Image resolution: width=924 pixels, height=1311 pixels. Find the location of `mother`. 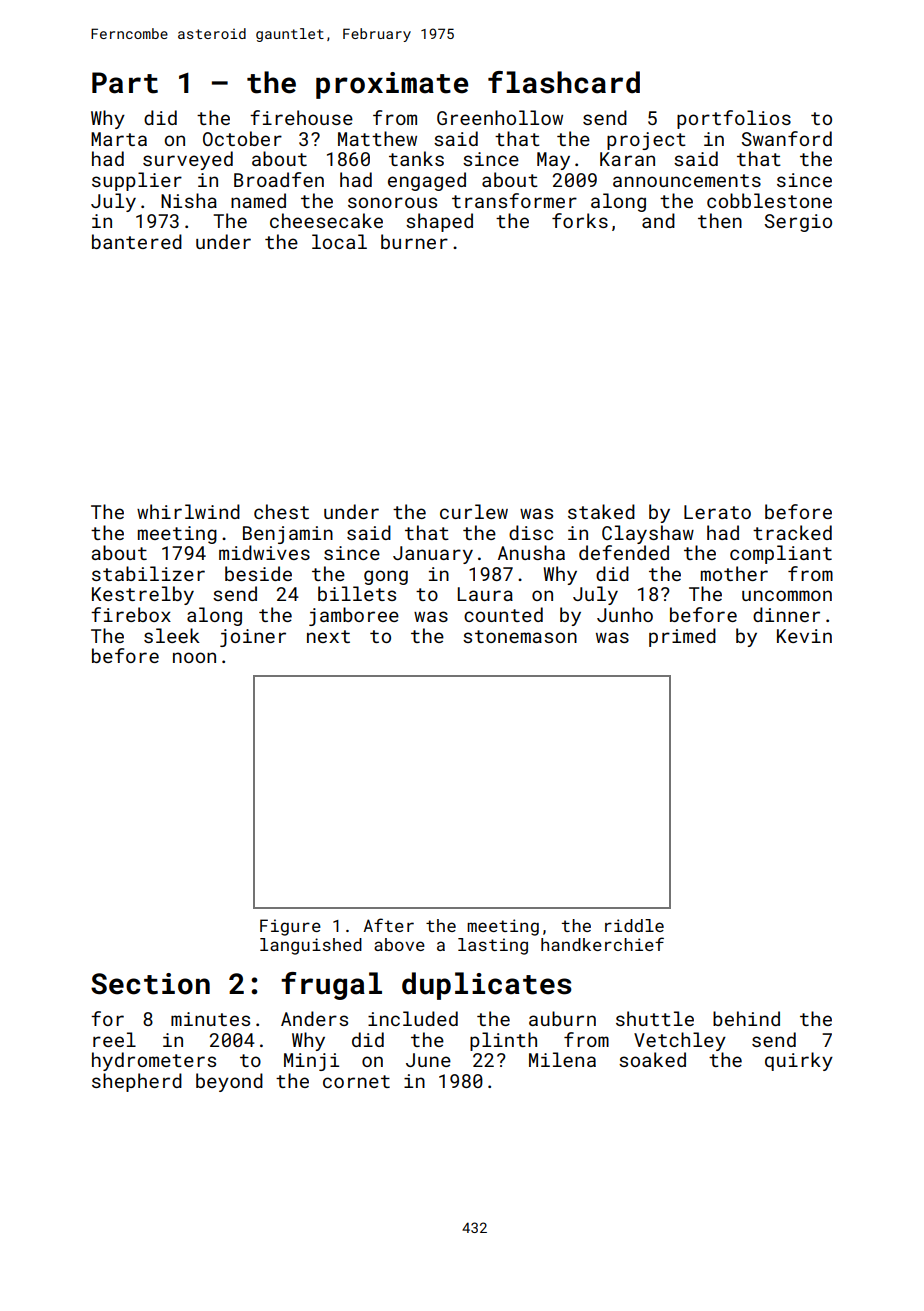

mother is located at coordinates (734, 573).
